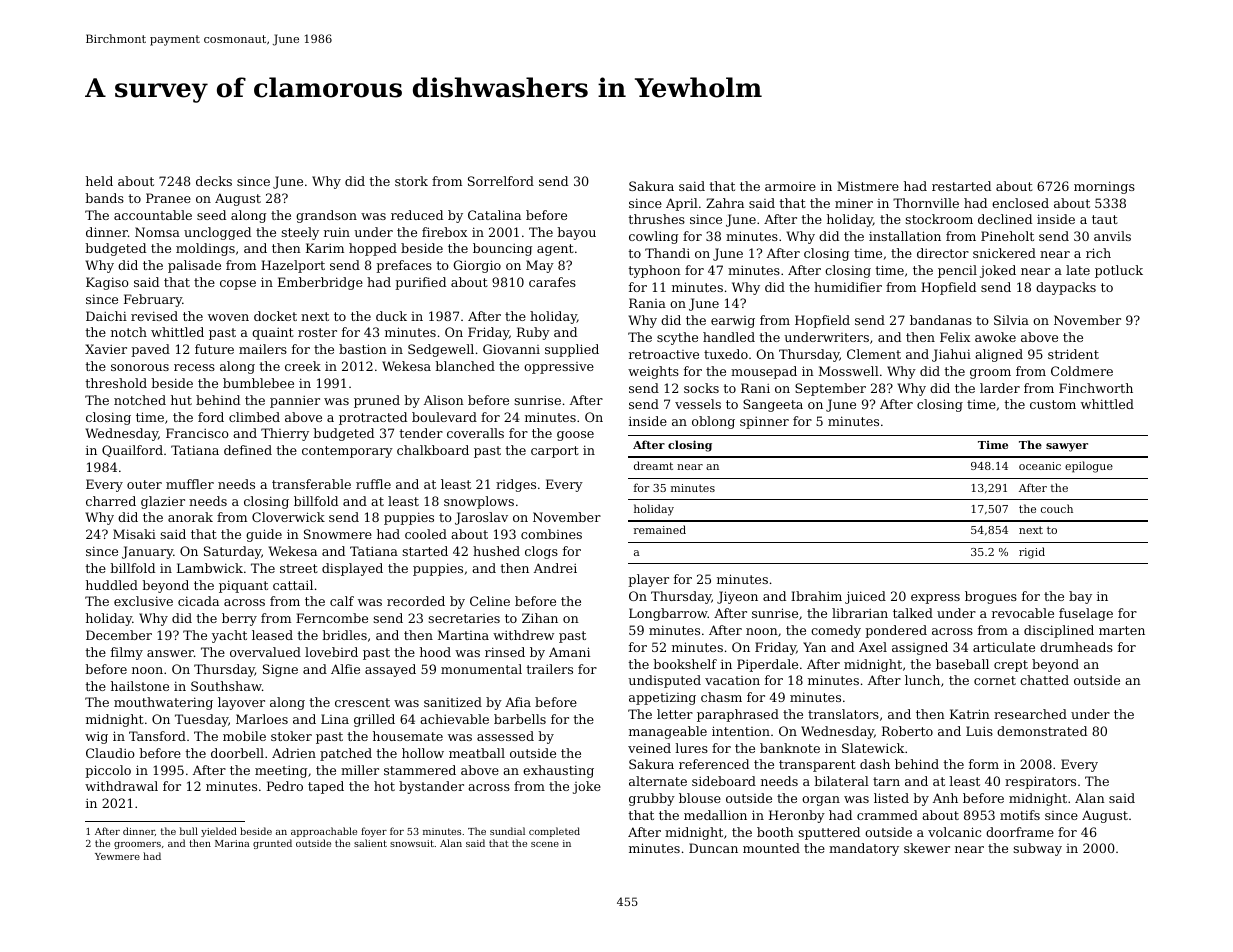 This document has width=1233, height=952. I want to click on yielded, so click(219, 832).
